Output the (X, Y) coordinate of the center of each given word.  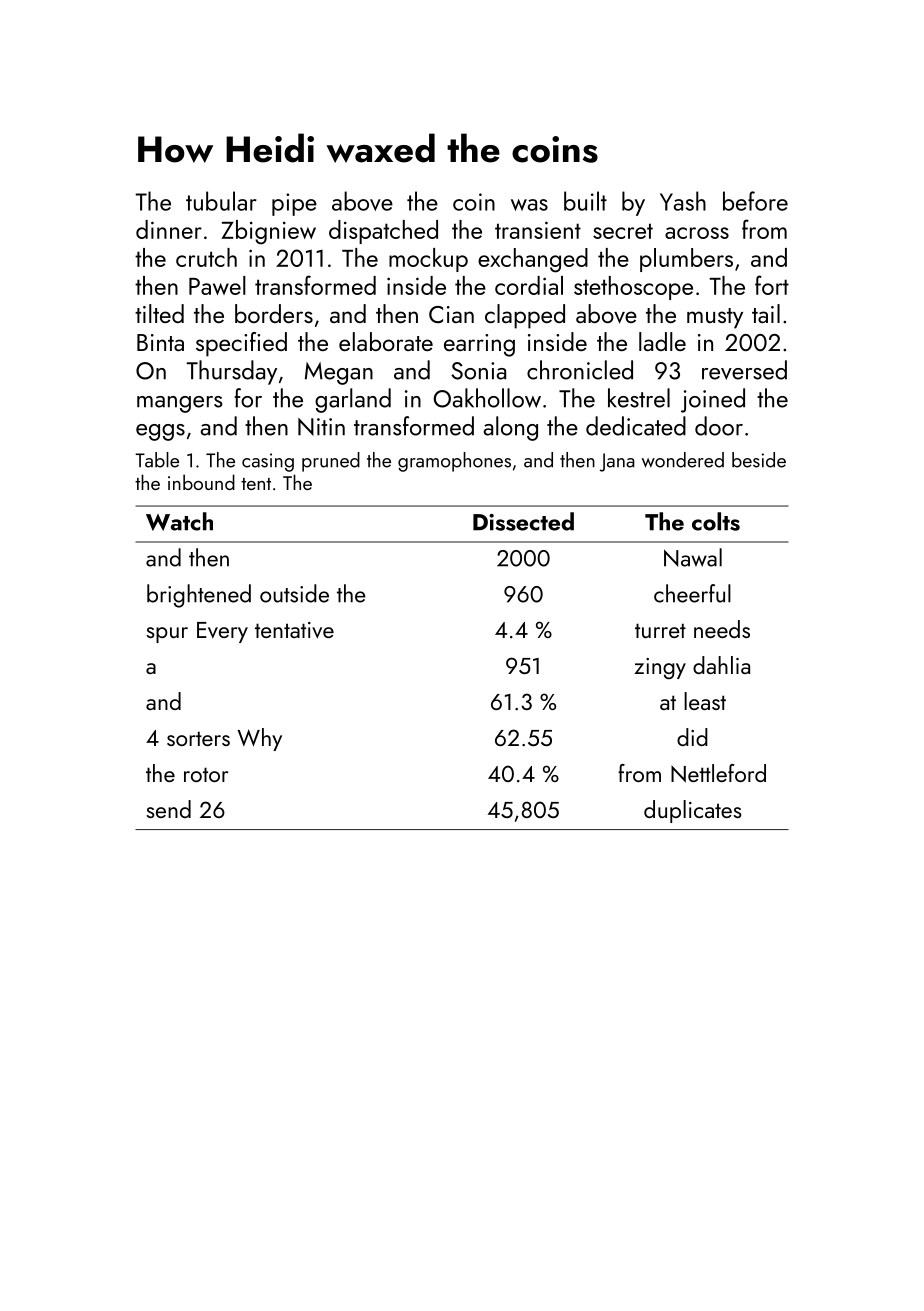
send (169, 809)
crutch (206, 257)
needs (722, 629)
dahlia (721, 665)
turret (660, 630)
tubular (221, 201)
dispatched (383, 232)
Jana (617, 462)
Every (222, 632)
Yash (683, 201)
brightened (199, 596)
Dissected (523, 521)
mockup (428, 260)
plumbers (686, 260)
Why (259, 739)
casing (268, 462)
